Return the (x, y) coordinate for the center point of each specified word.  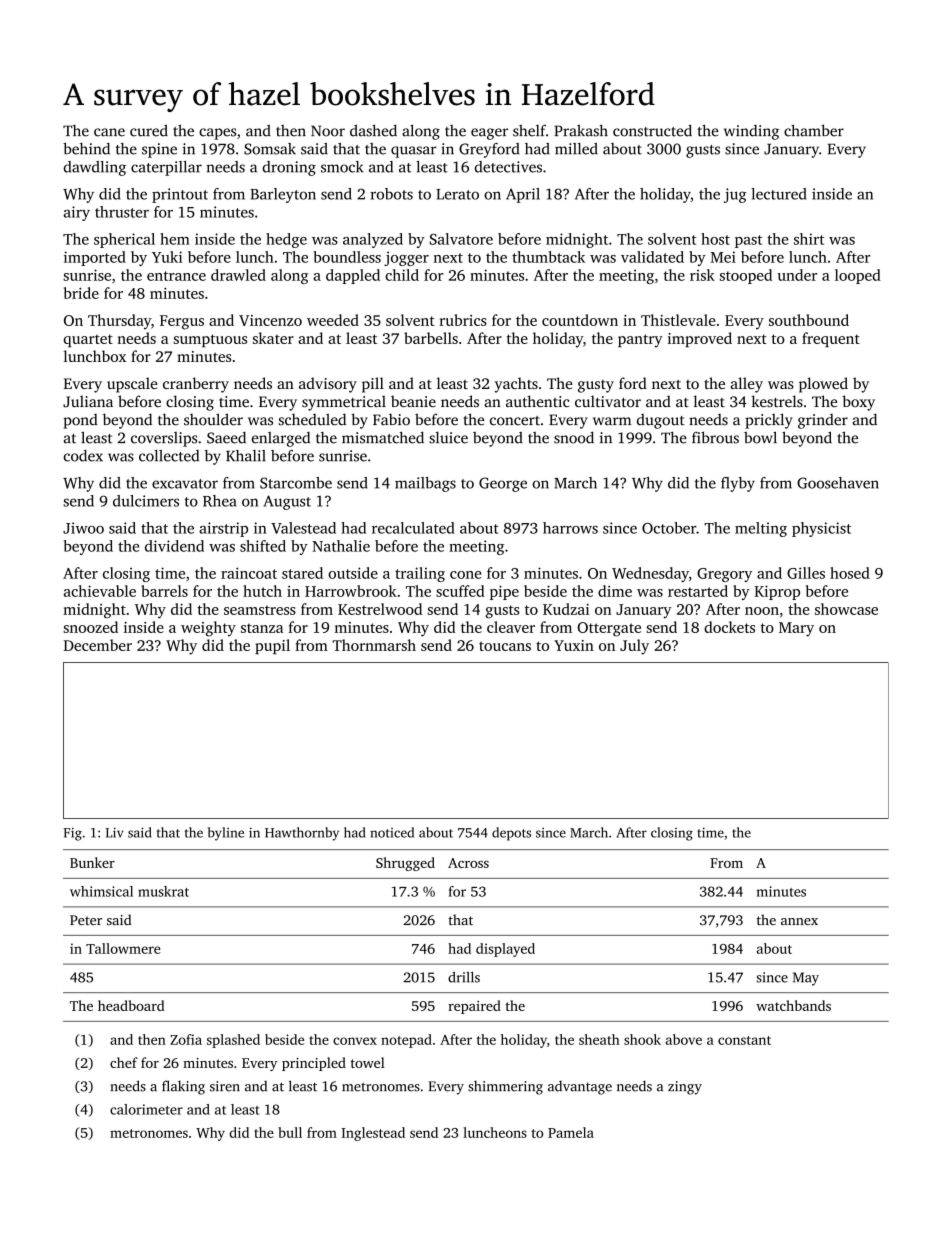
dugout (661, 421)
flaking (183, 1087)
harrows (570, 528)
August (287, 502)
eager (489, 134)
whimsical (101, 891)
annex (799, 921)
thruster (122, 212)
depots (511, 834)
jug (735, 195)
